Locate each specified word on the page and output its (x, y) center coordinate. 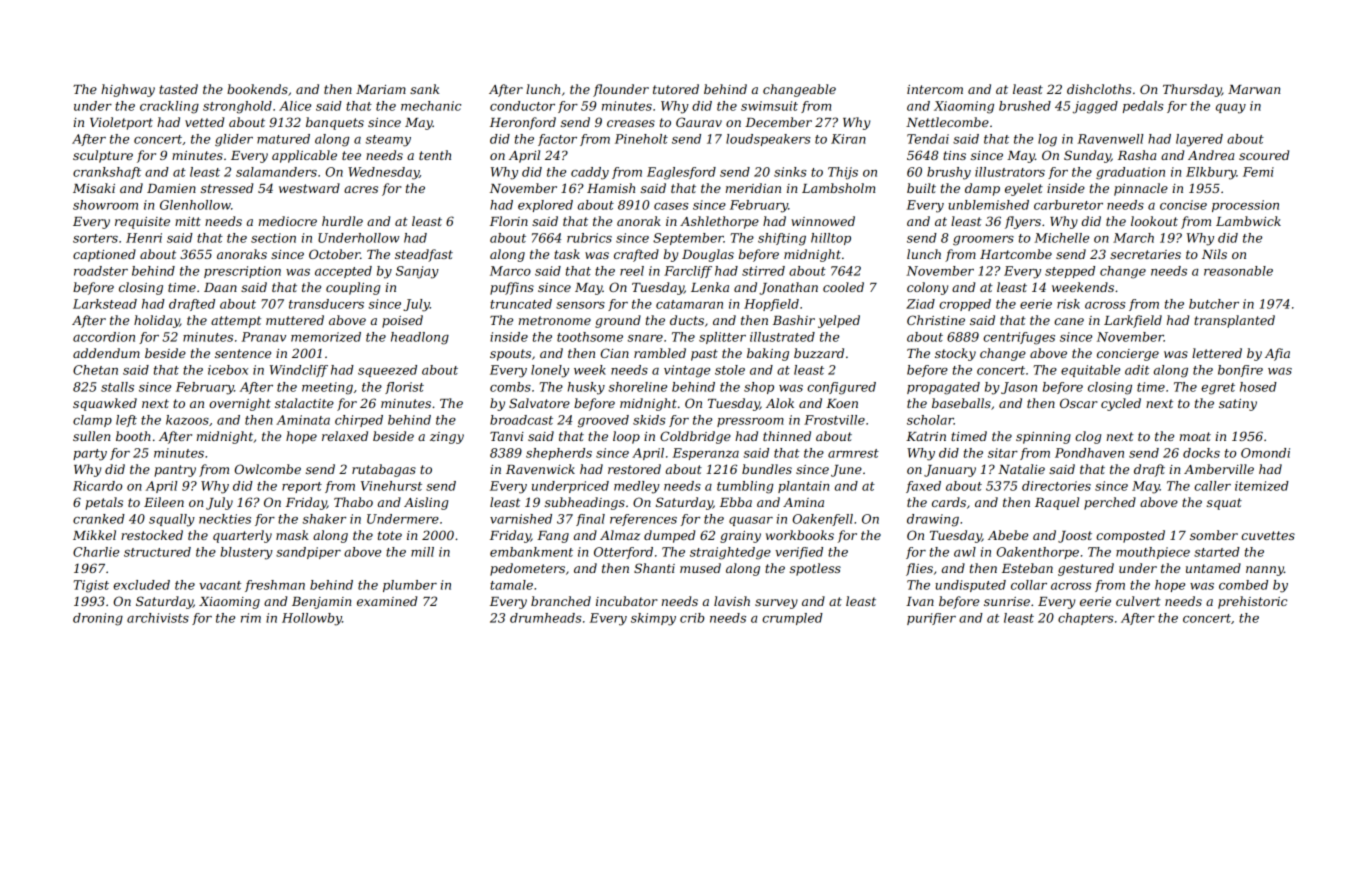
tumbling (745, 487)
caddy (590, 173)
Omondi (1265, 453)
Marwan (1254, 89)
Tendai (928, 139)
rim (251, 618)
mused (700, 568)
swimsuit (769, 106)
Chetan (95, 370)
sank (424, 89)
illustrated (782, 337)
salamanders (276, 172)
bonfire (1240, 371)
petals (104, 503)
